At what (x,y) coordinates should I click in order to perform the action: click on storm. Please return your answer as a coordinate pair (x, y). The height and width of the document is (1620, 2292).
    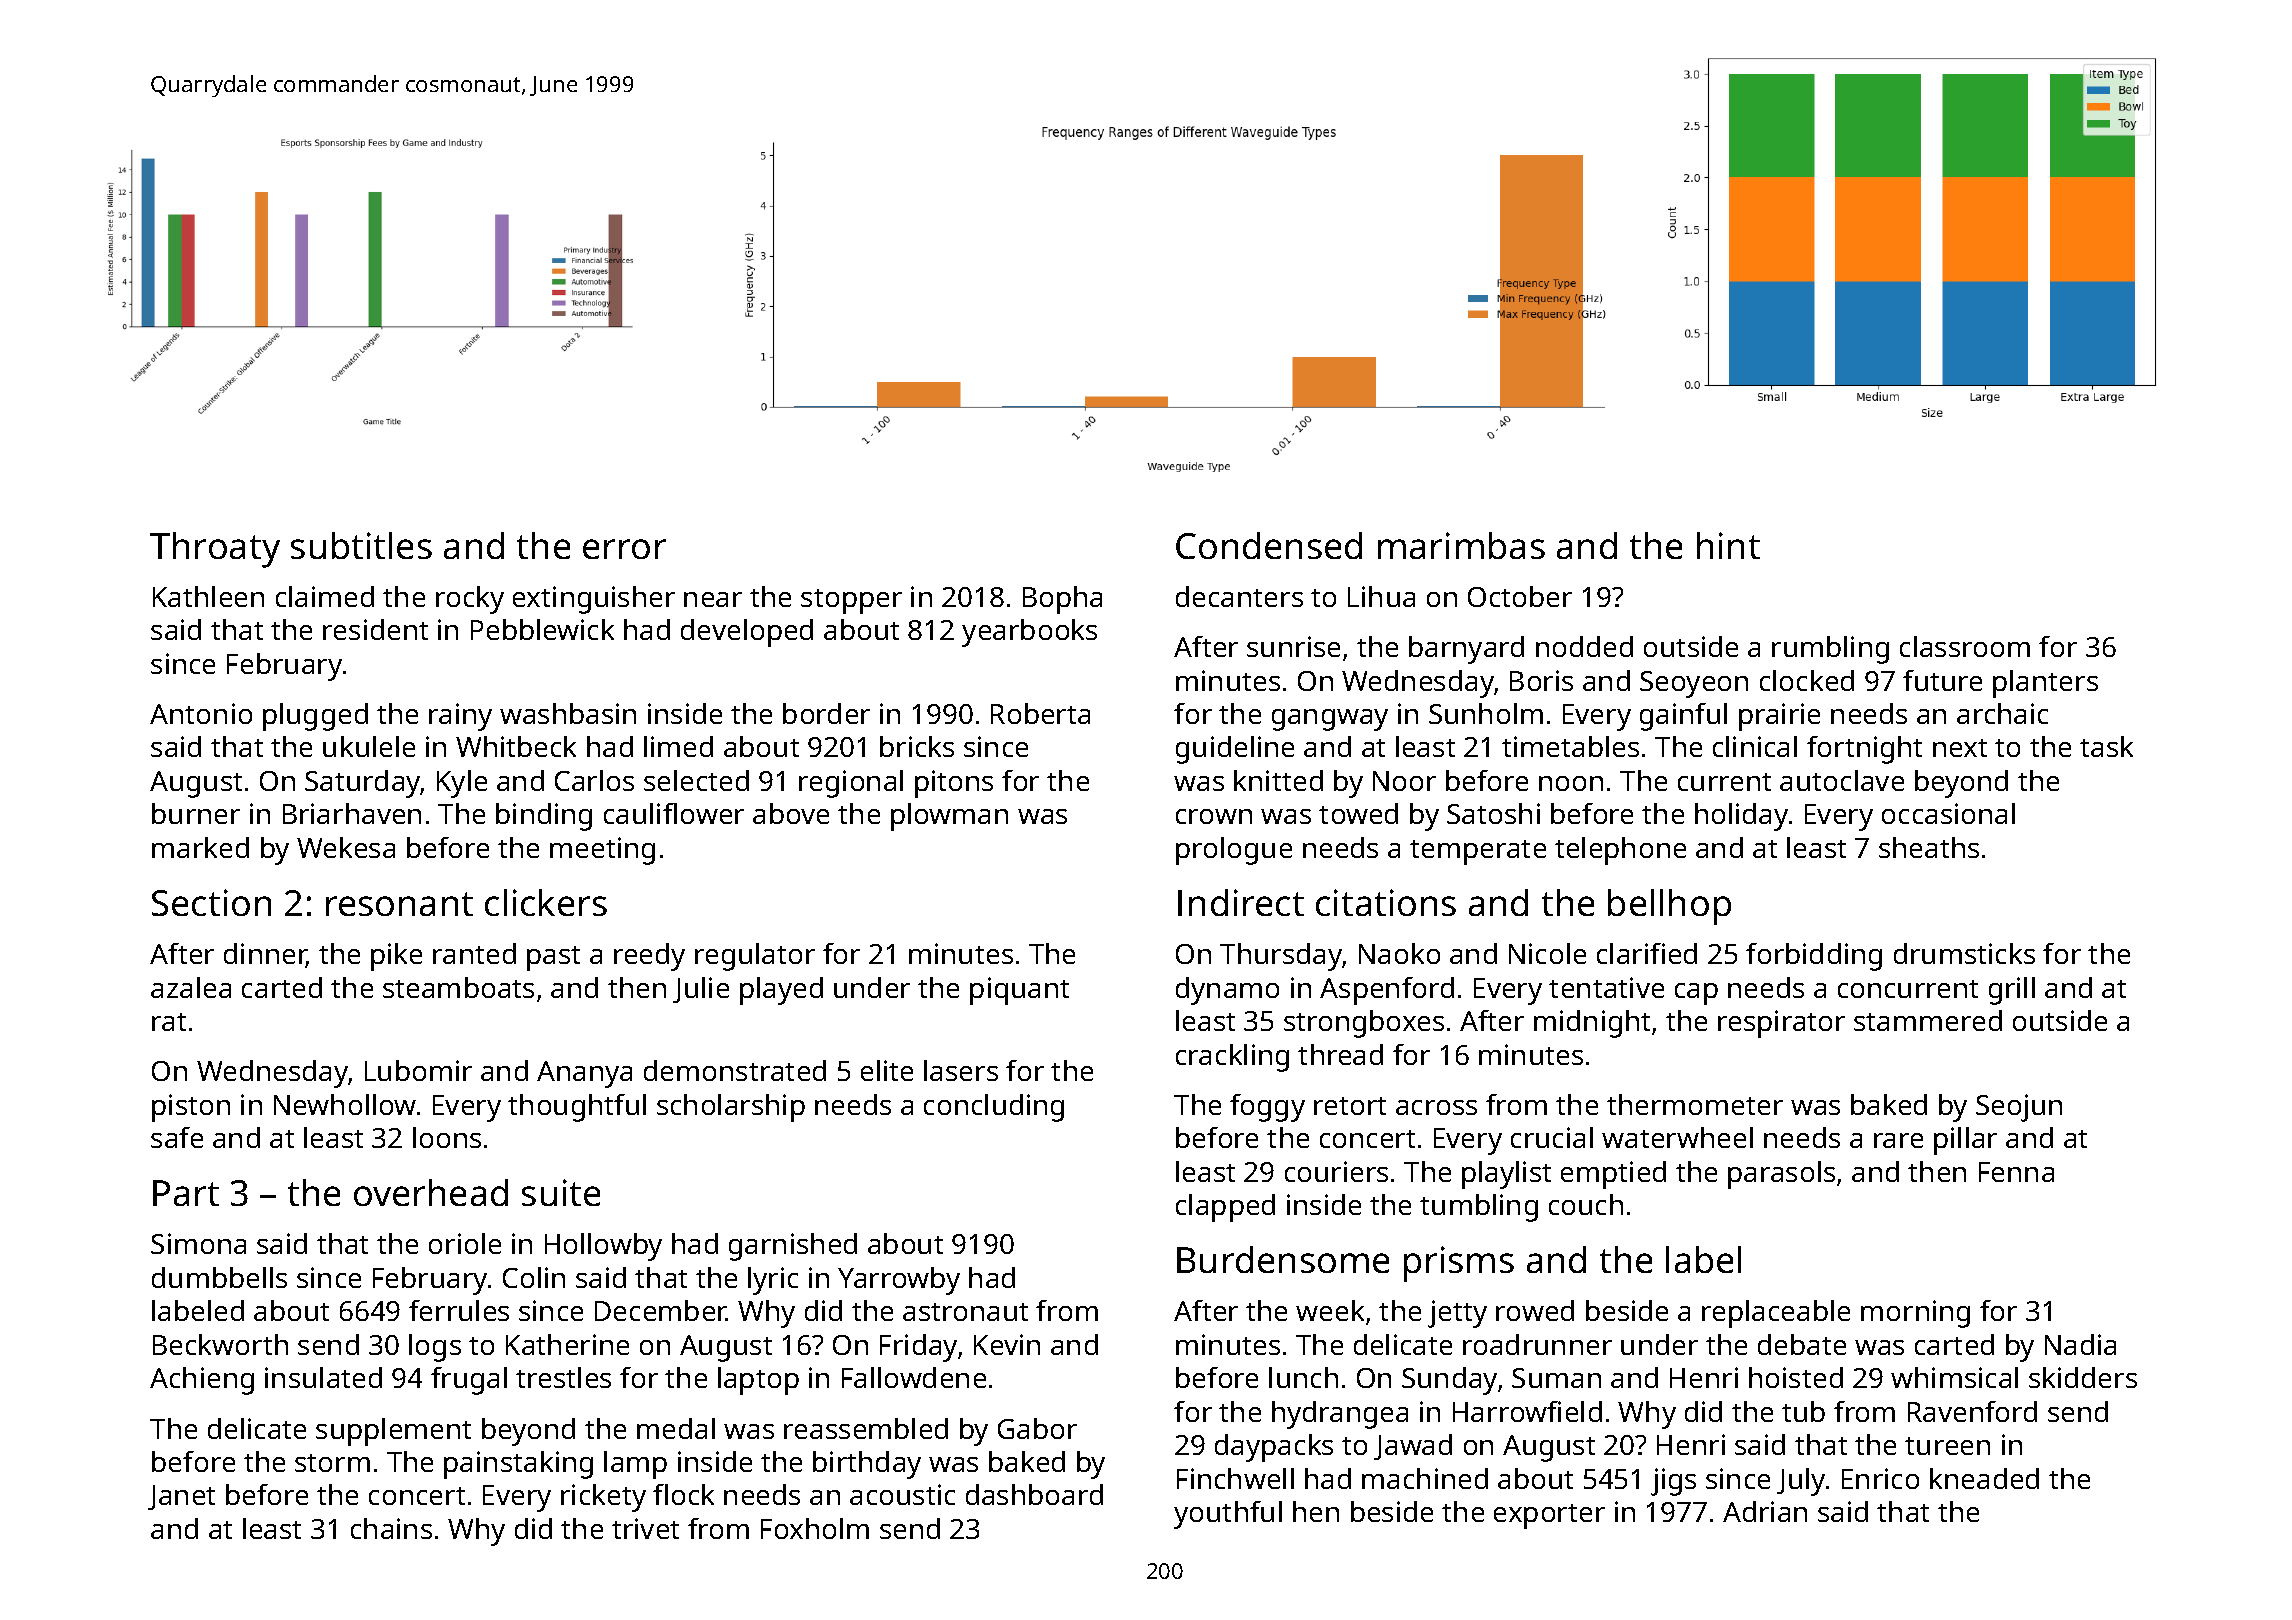
    Looking at the image, I should click on (332, 1463).
